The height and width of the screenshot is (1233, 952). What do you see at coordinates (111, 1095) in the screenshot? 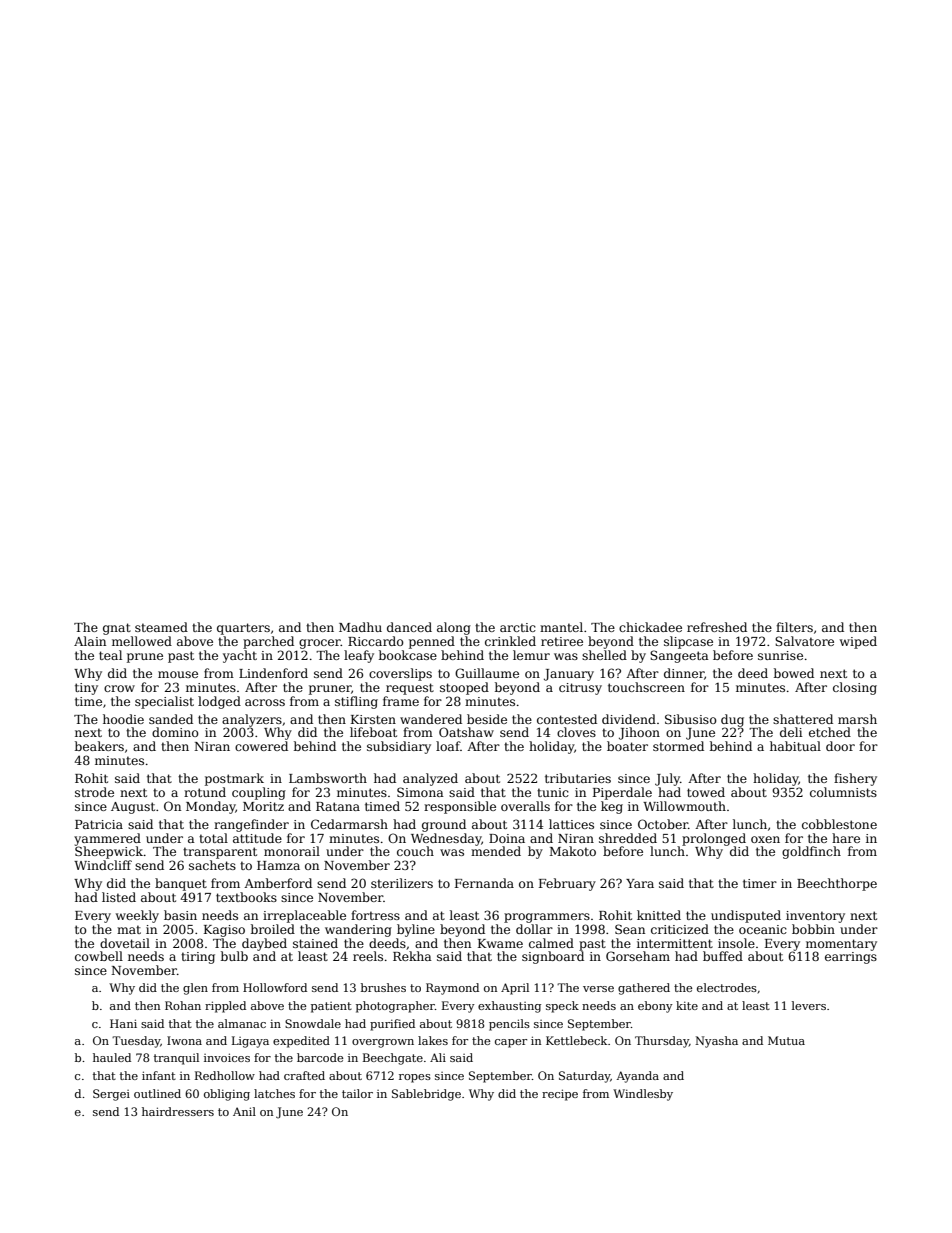
I see `Sergei` at bounding box center [111, 1095].
